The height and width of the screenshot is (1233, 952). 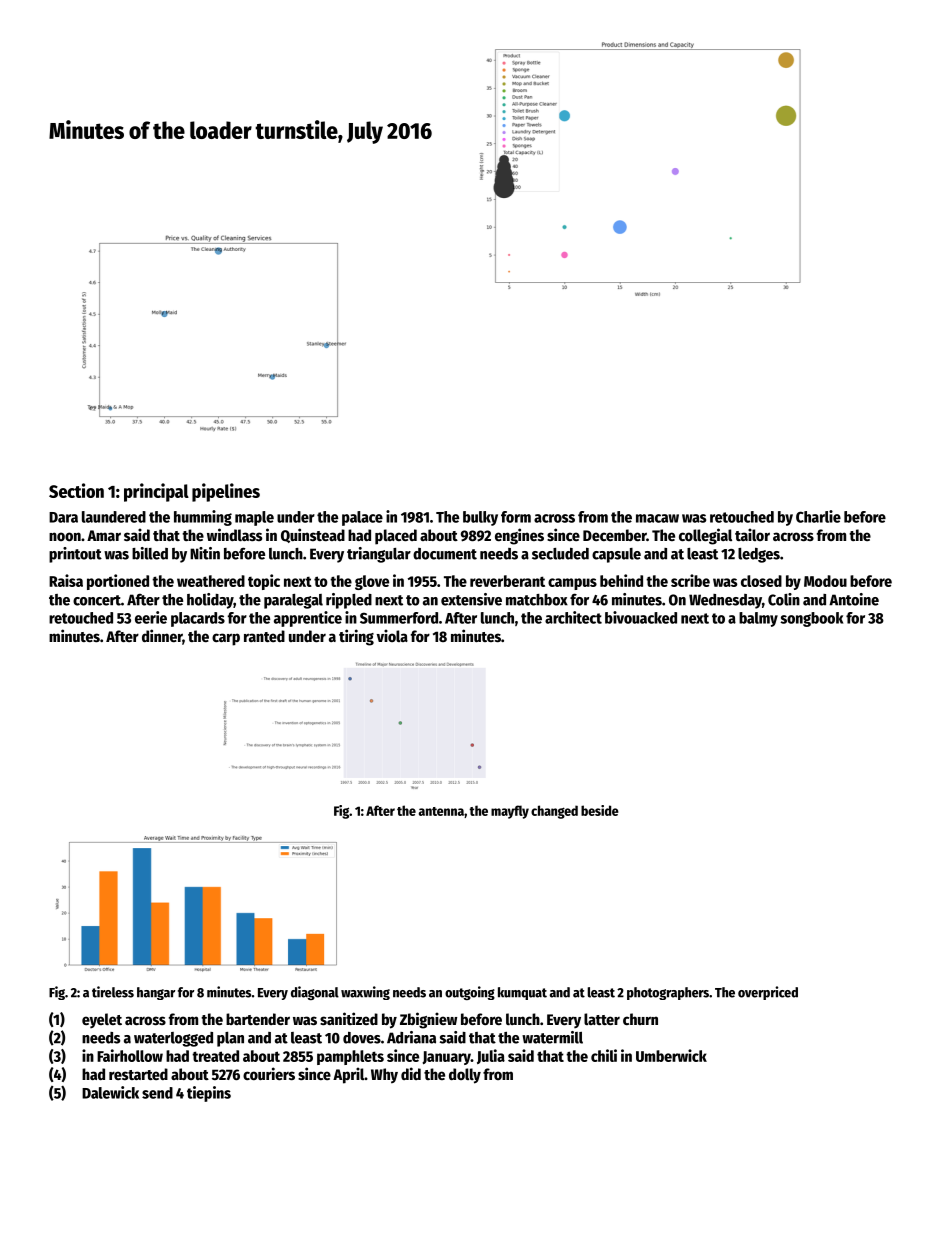 I want to click on carp, so click(x=226, y=639).
